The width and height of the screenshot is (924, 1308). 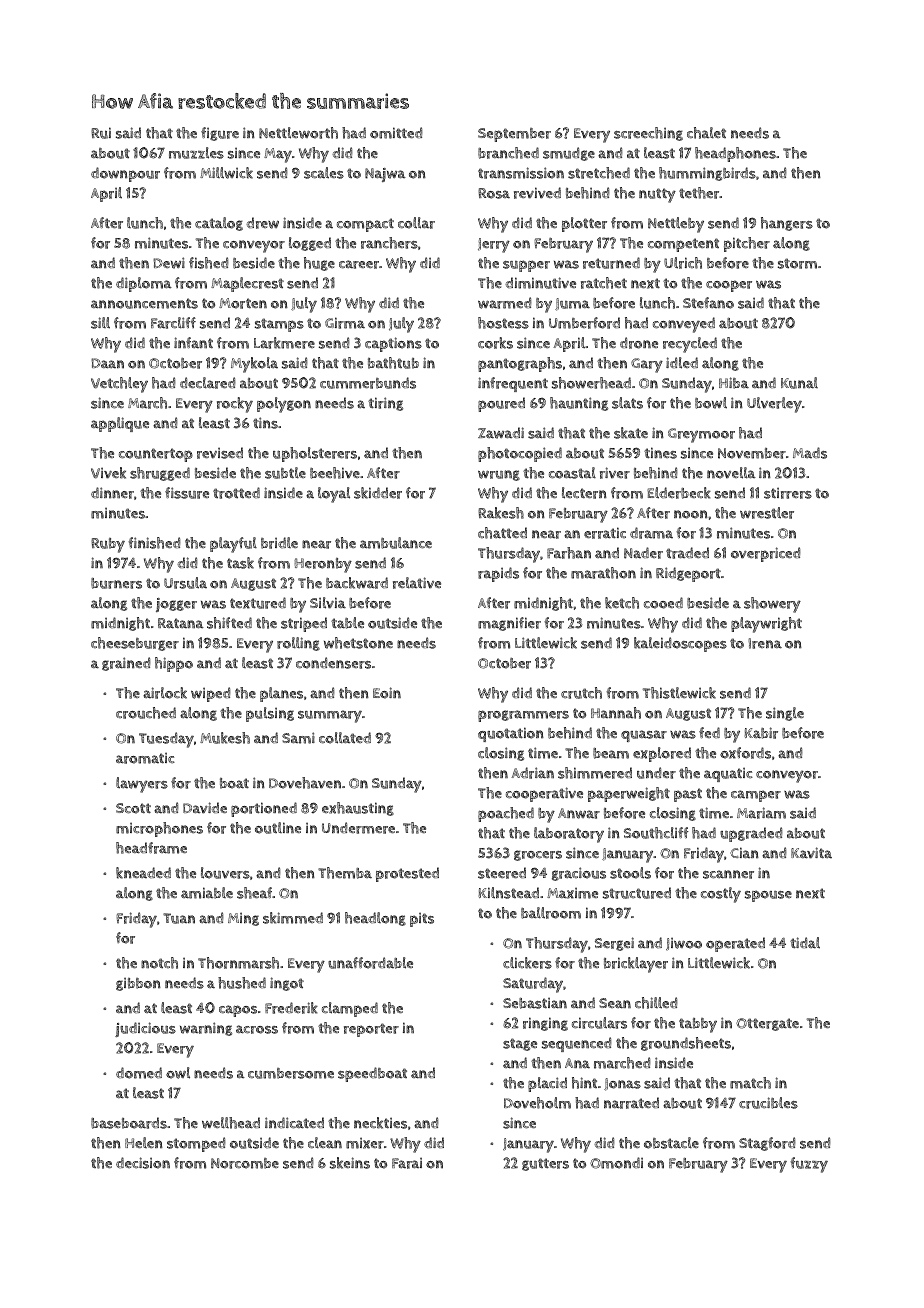 I want to click on showery, so click(x=772, y=605).
